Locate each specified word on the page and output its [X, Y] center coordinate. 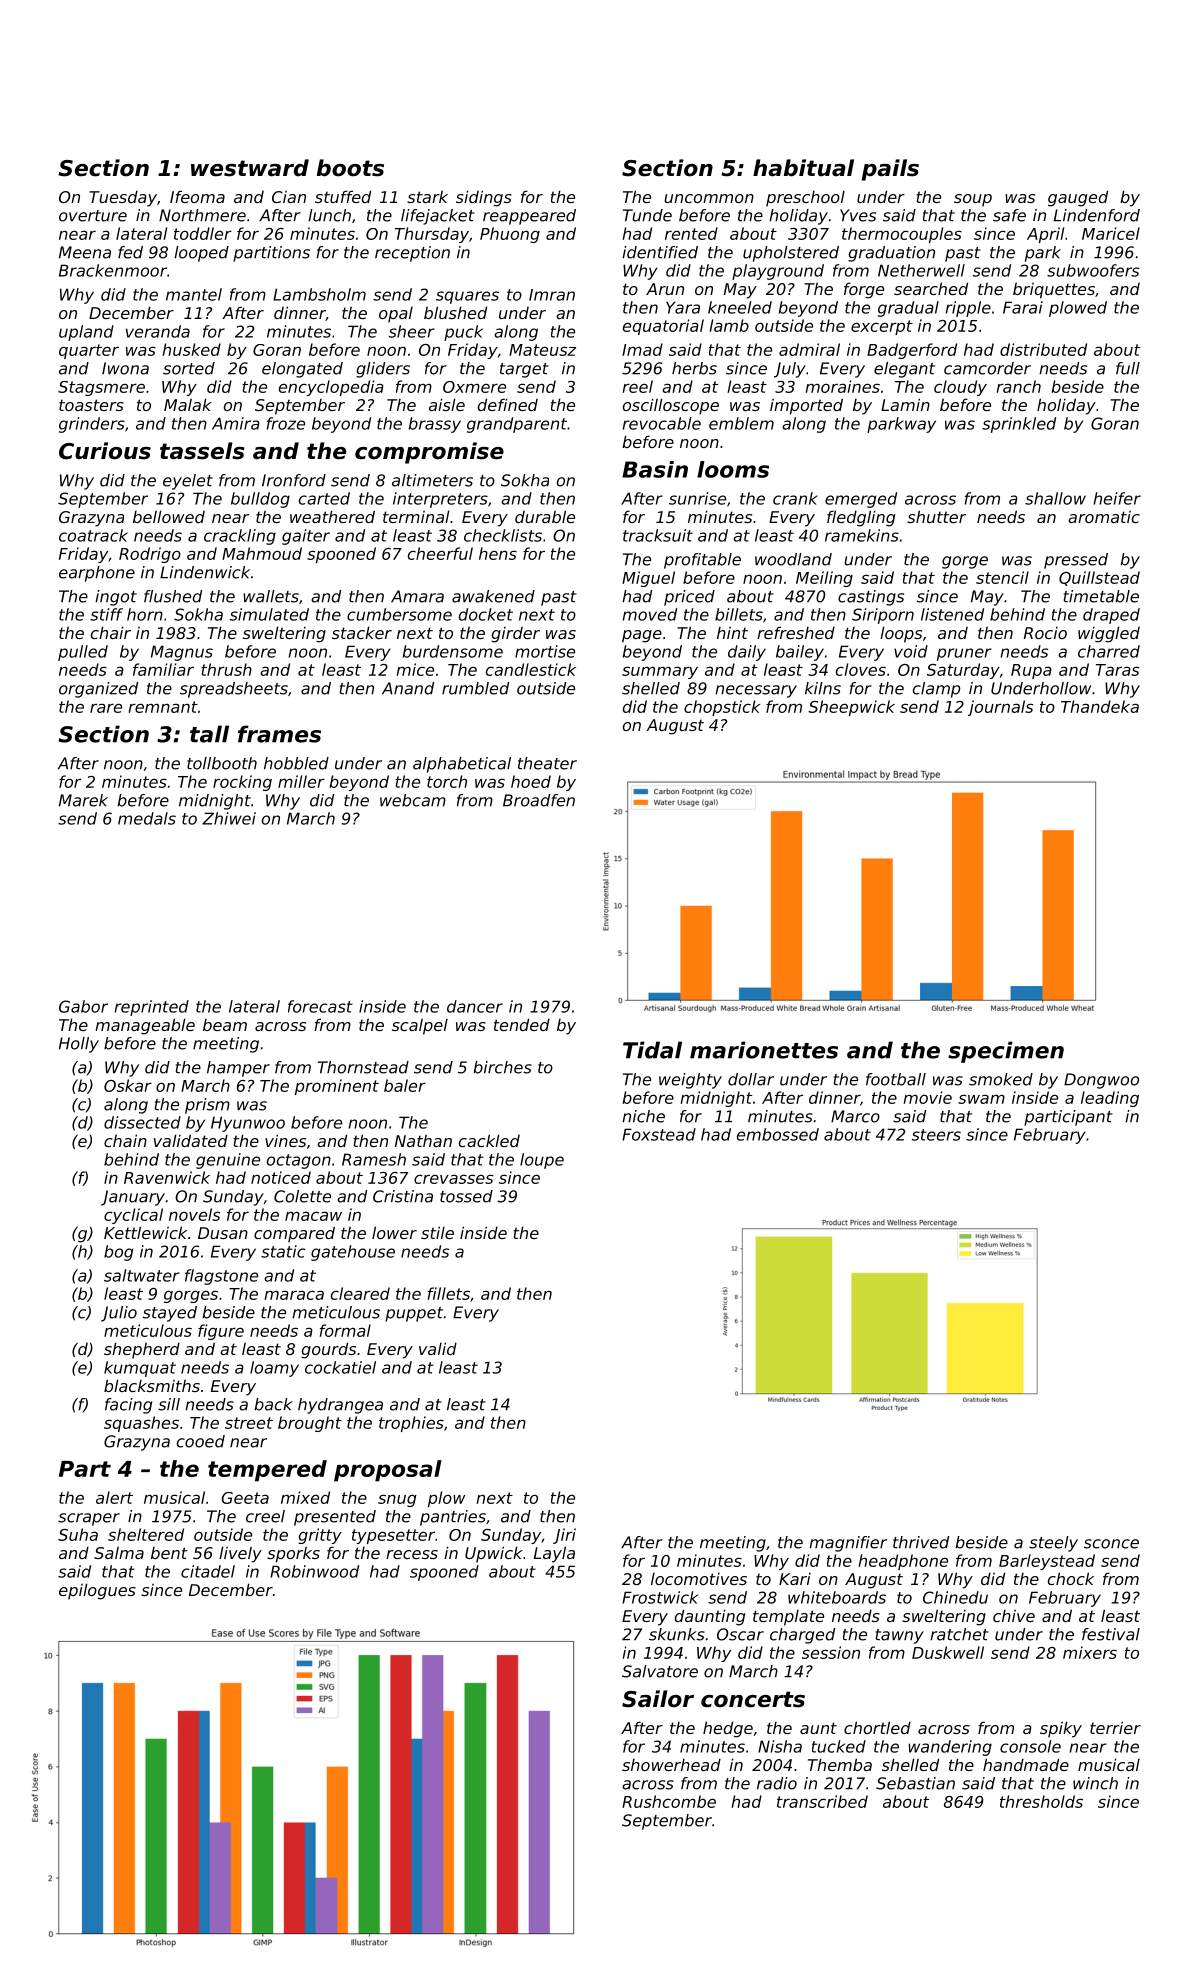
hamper [238, 1069]
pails [890, 170]
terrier [1115, 1727]
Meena [85, 252]
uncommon [709, 198]
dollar [751, 1079]
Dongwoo [1101, 1081]
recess [412, 1554]
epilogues [97, 1591]
